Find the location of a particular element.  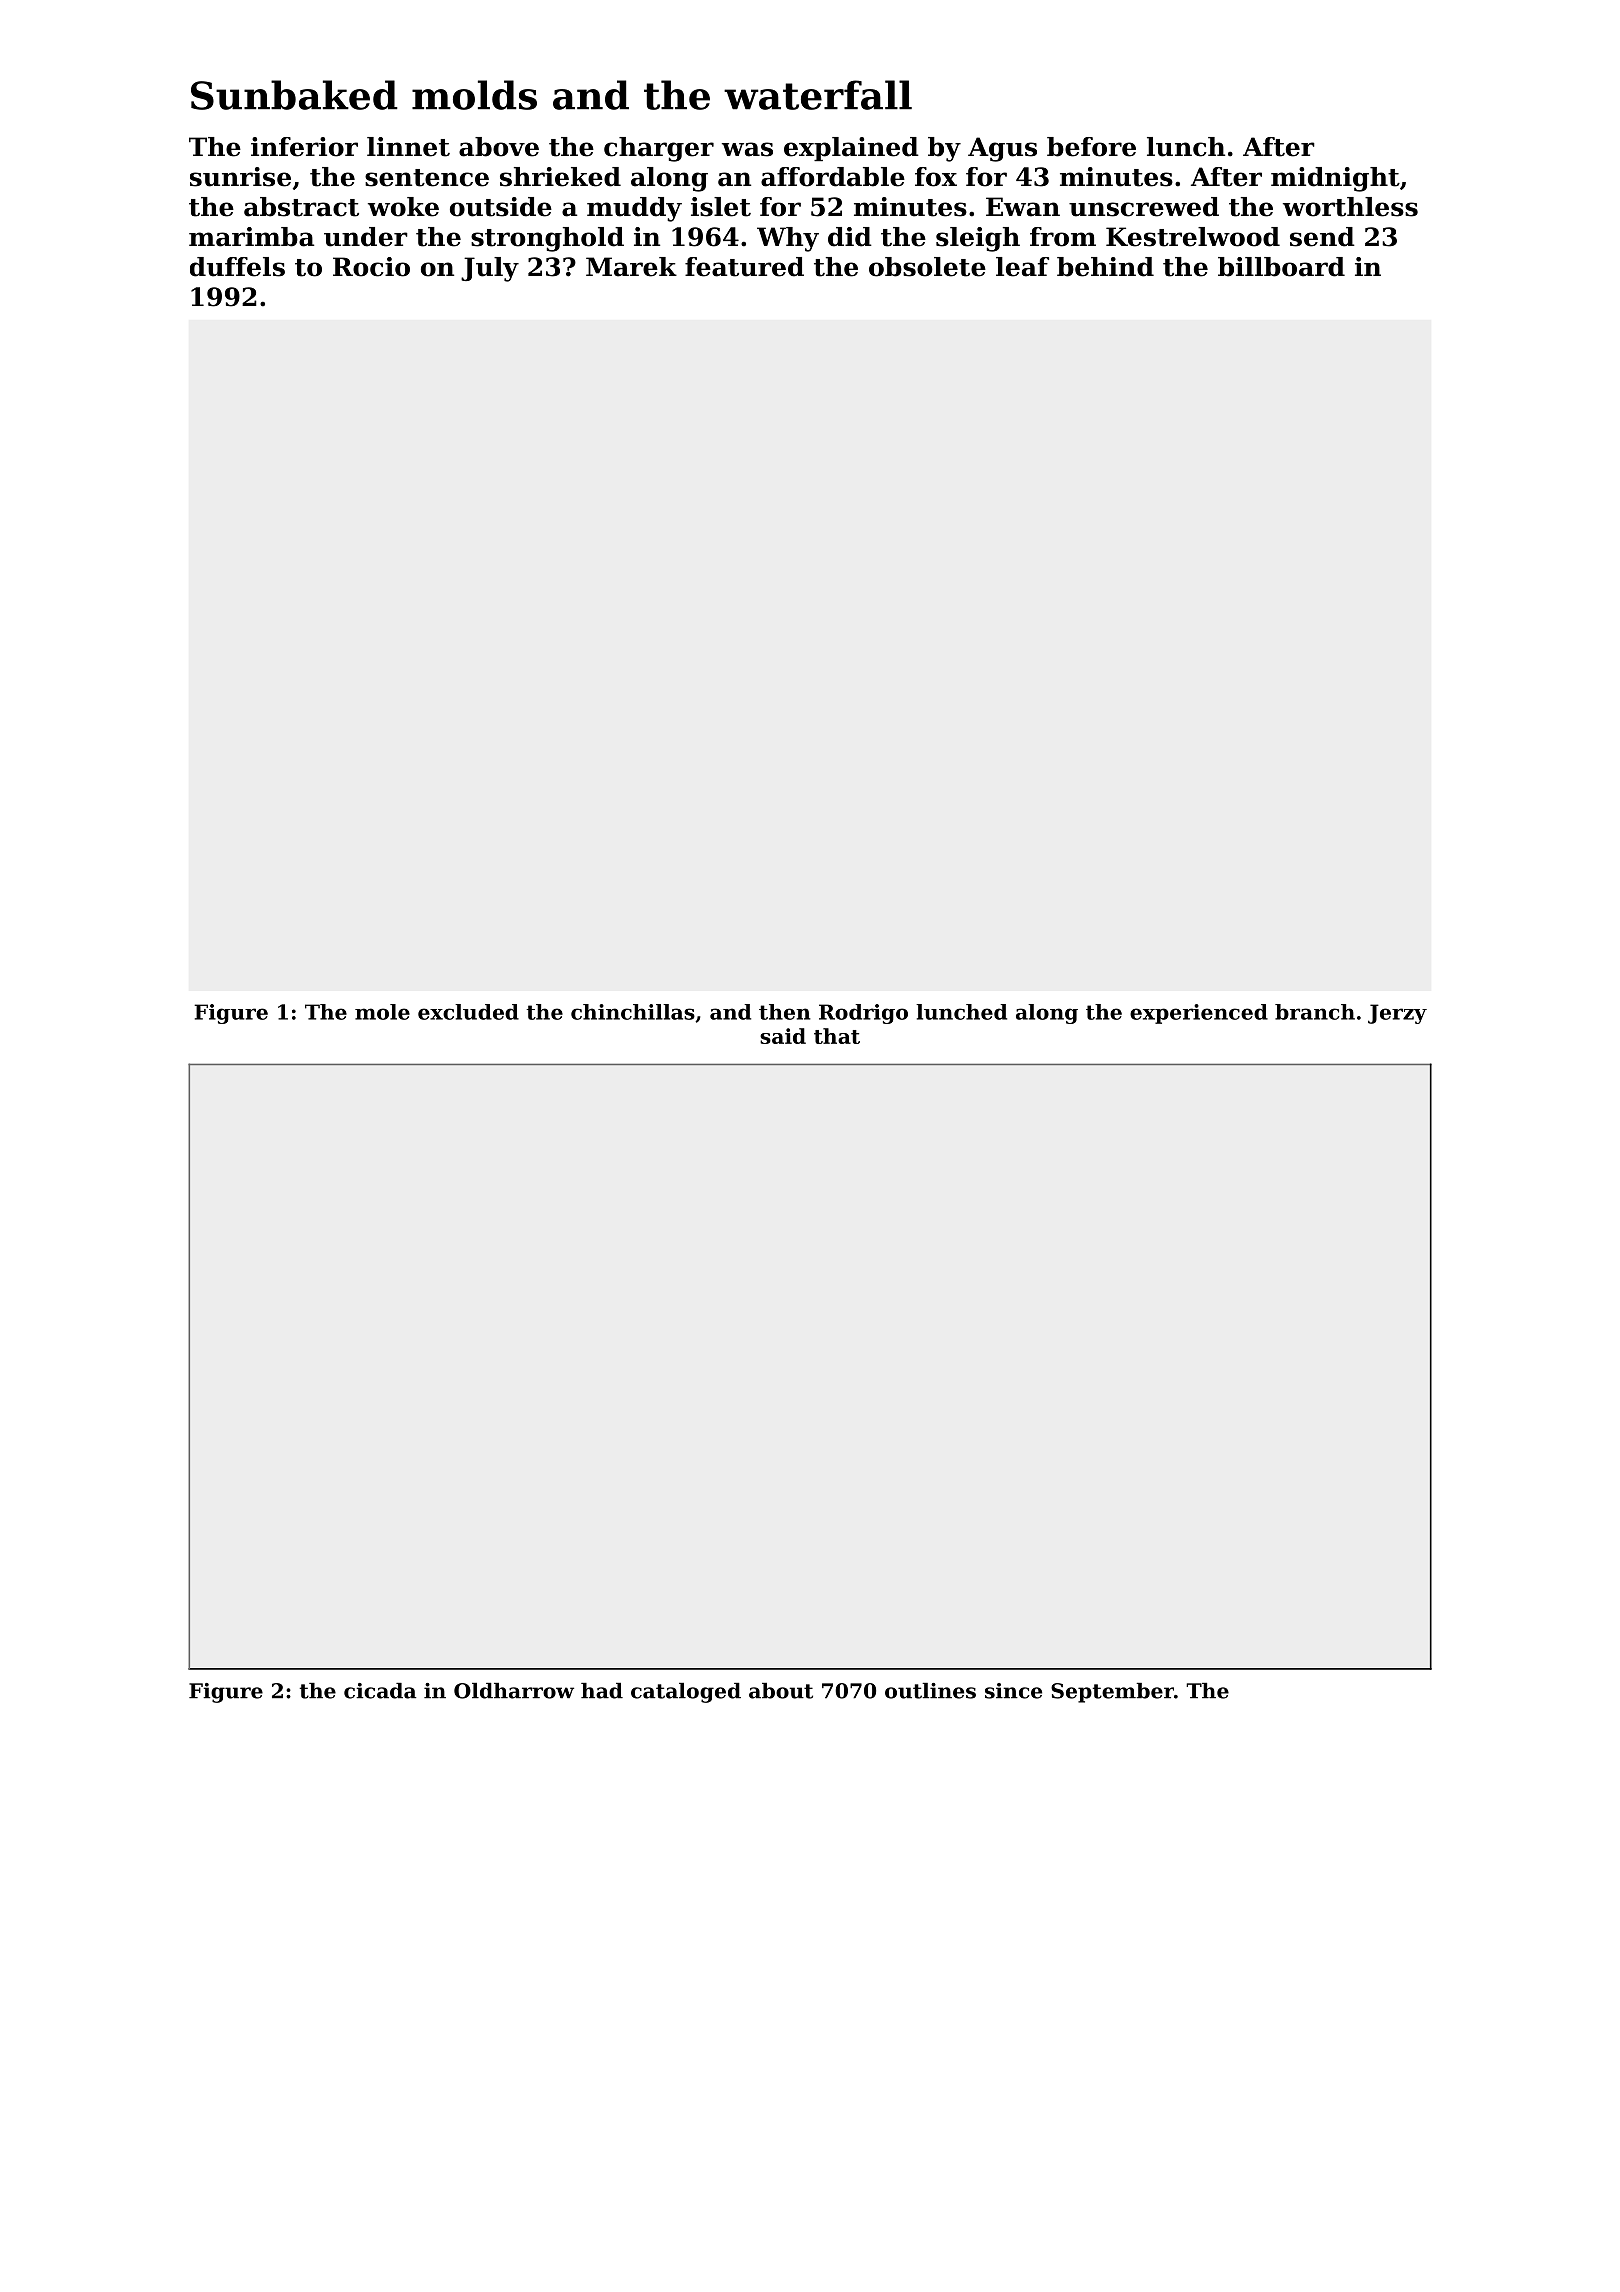

midnight is located at coordinates (1335, 179).
